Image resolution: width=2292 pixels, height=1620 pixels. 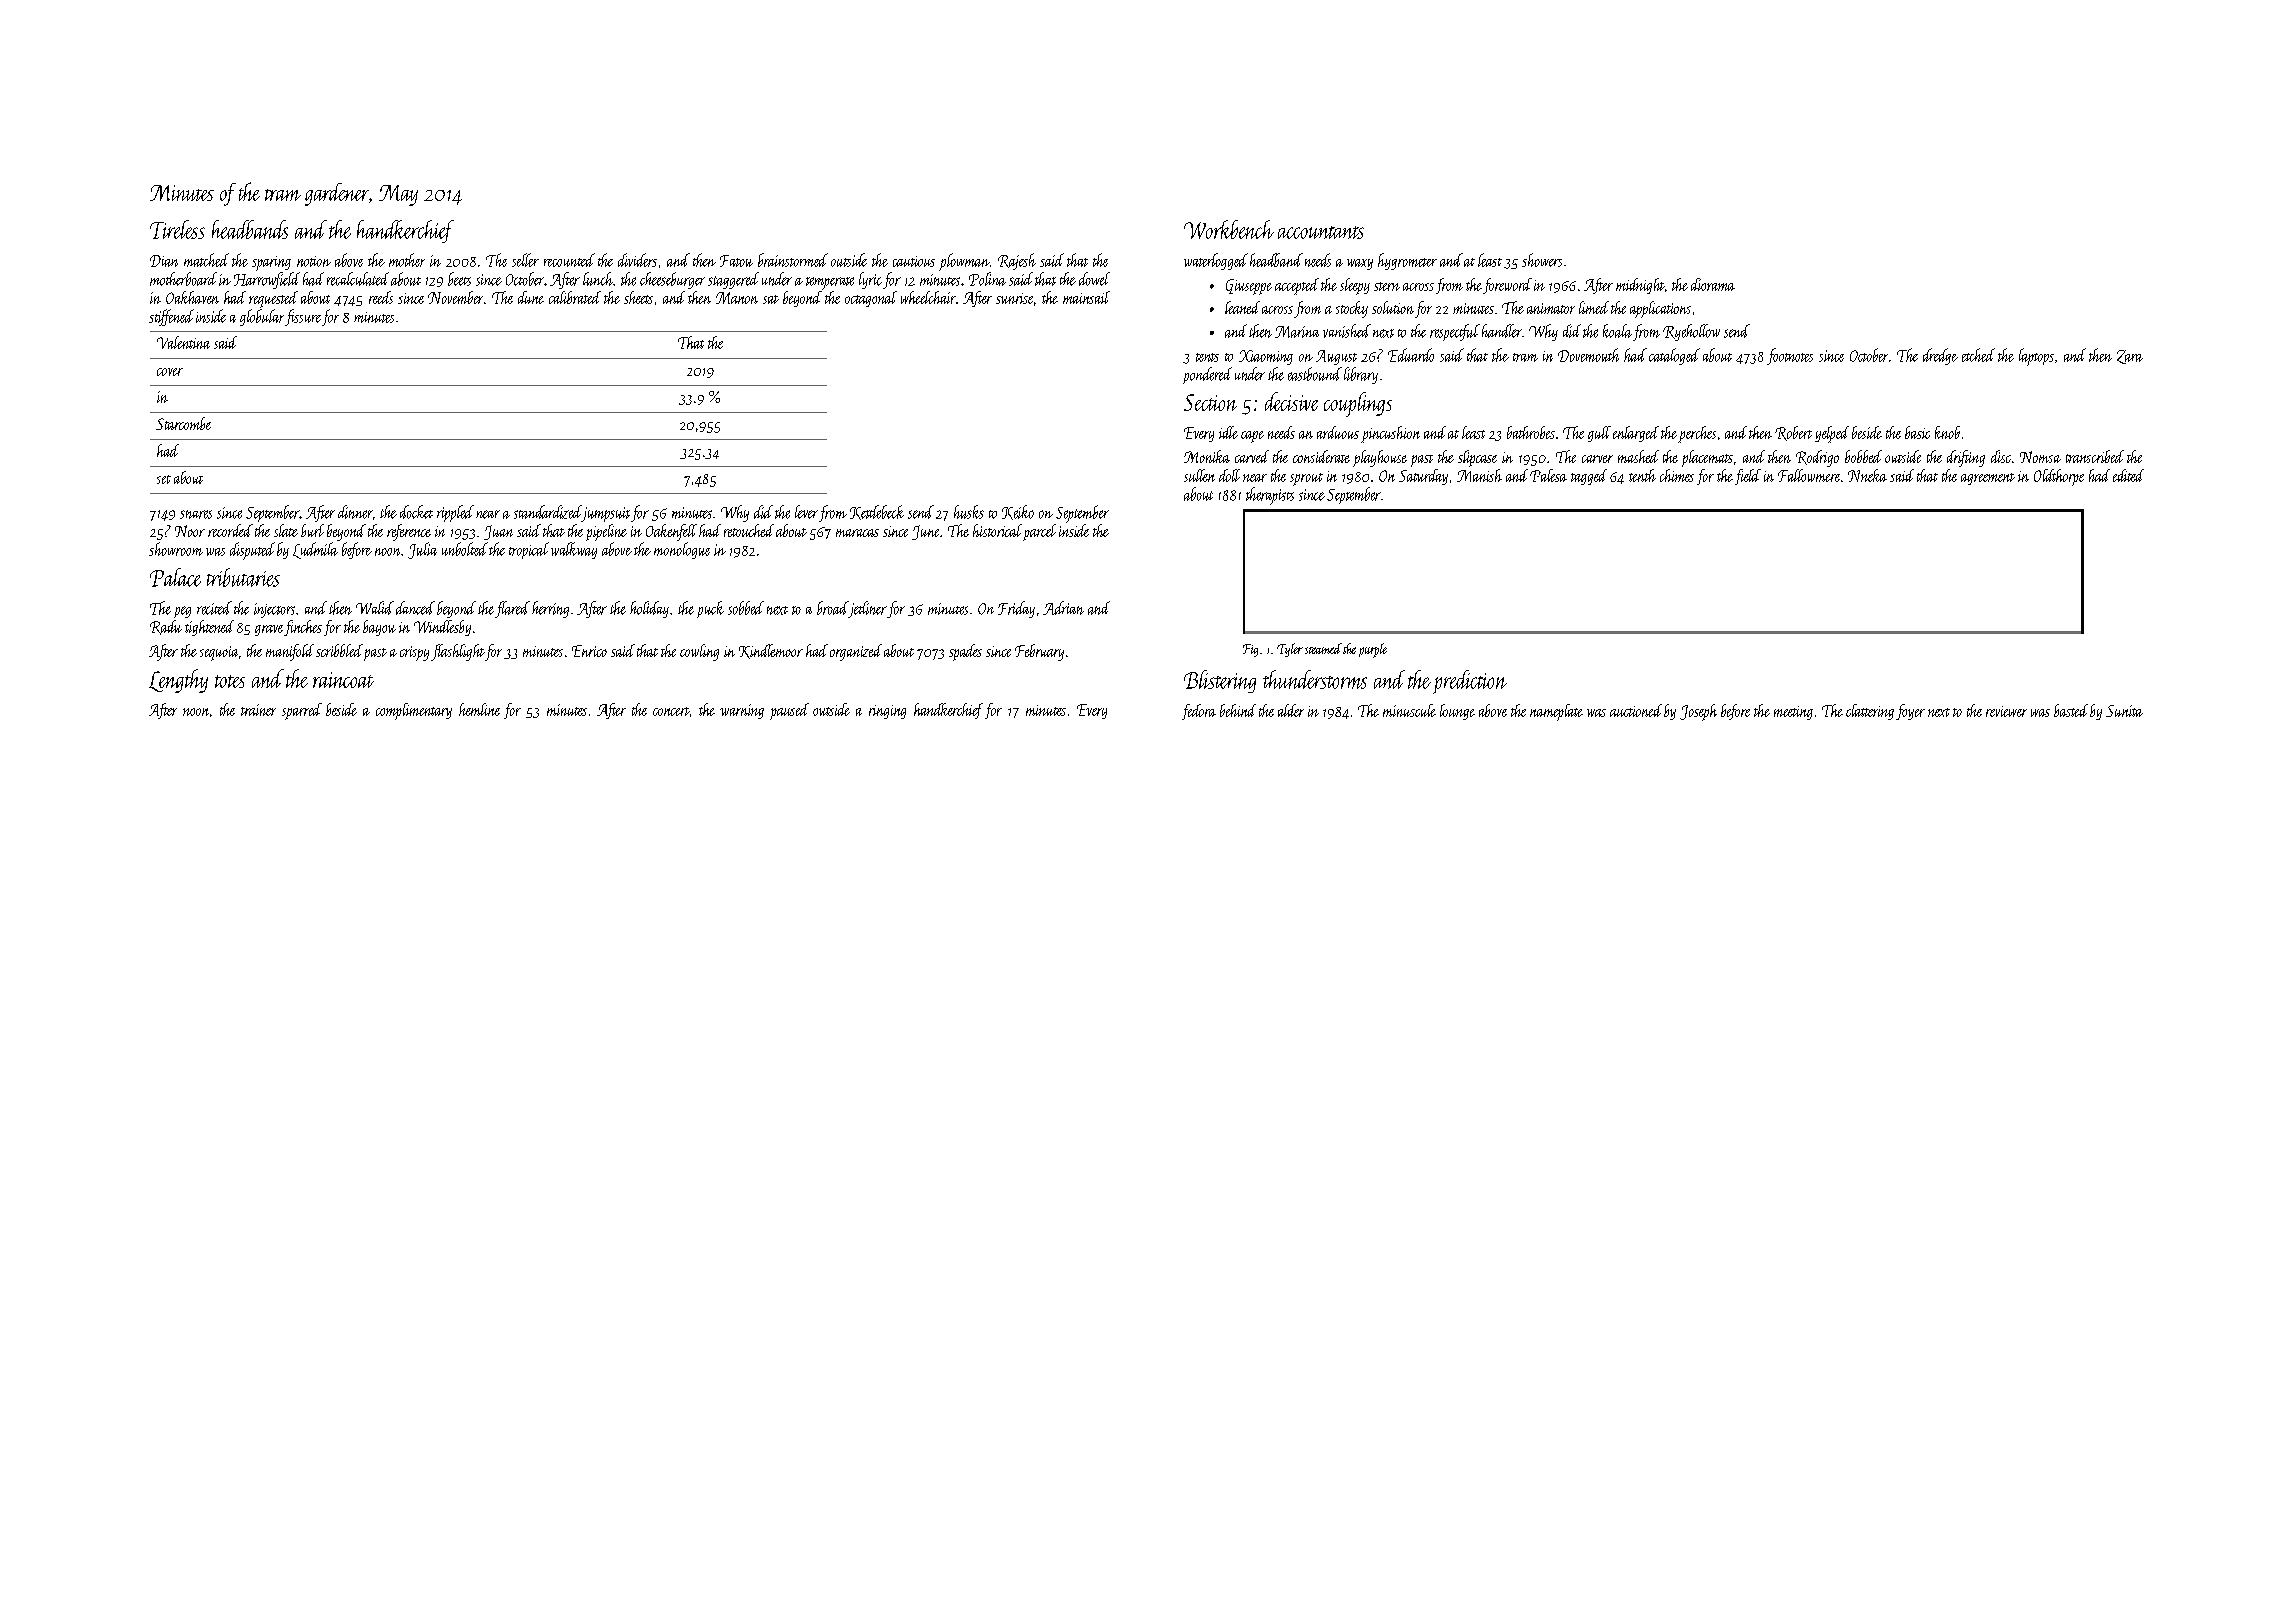 What do you see at coordinates (302, 711) in the page?
I see `sparred` at bounding box center [302, 711].
